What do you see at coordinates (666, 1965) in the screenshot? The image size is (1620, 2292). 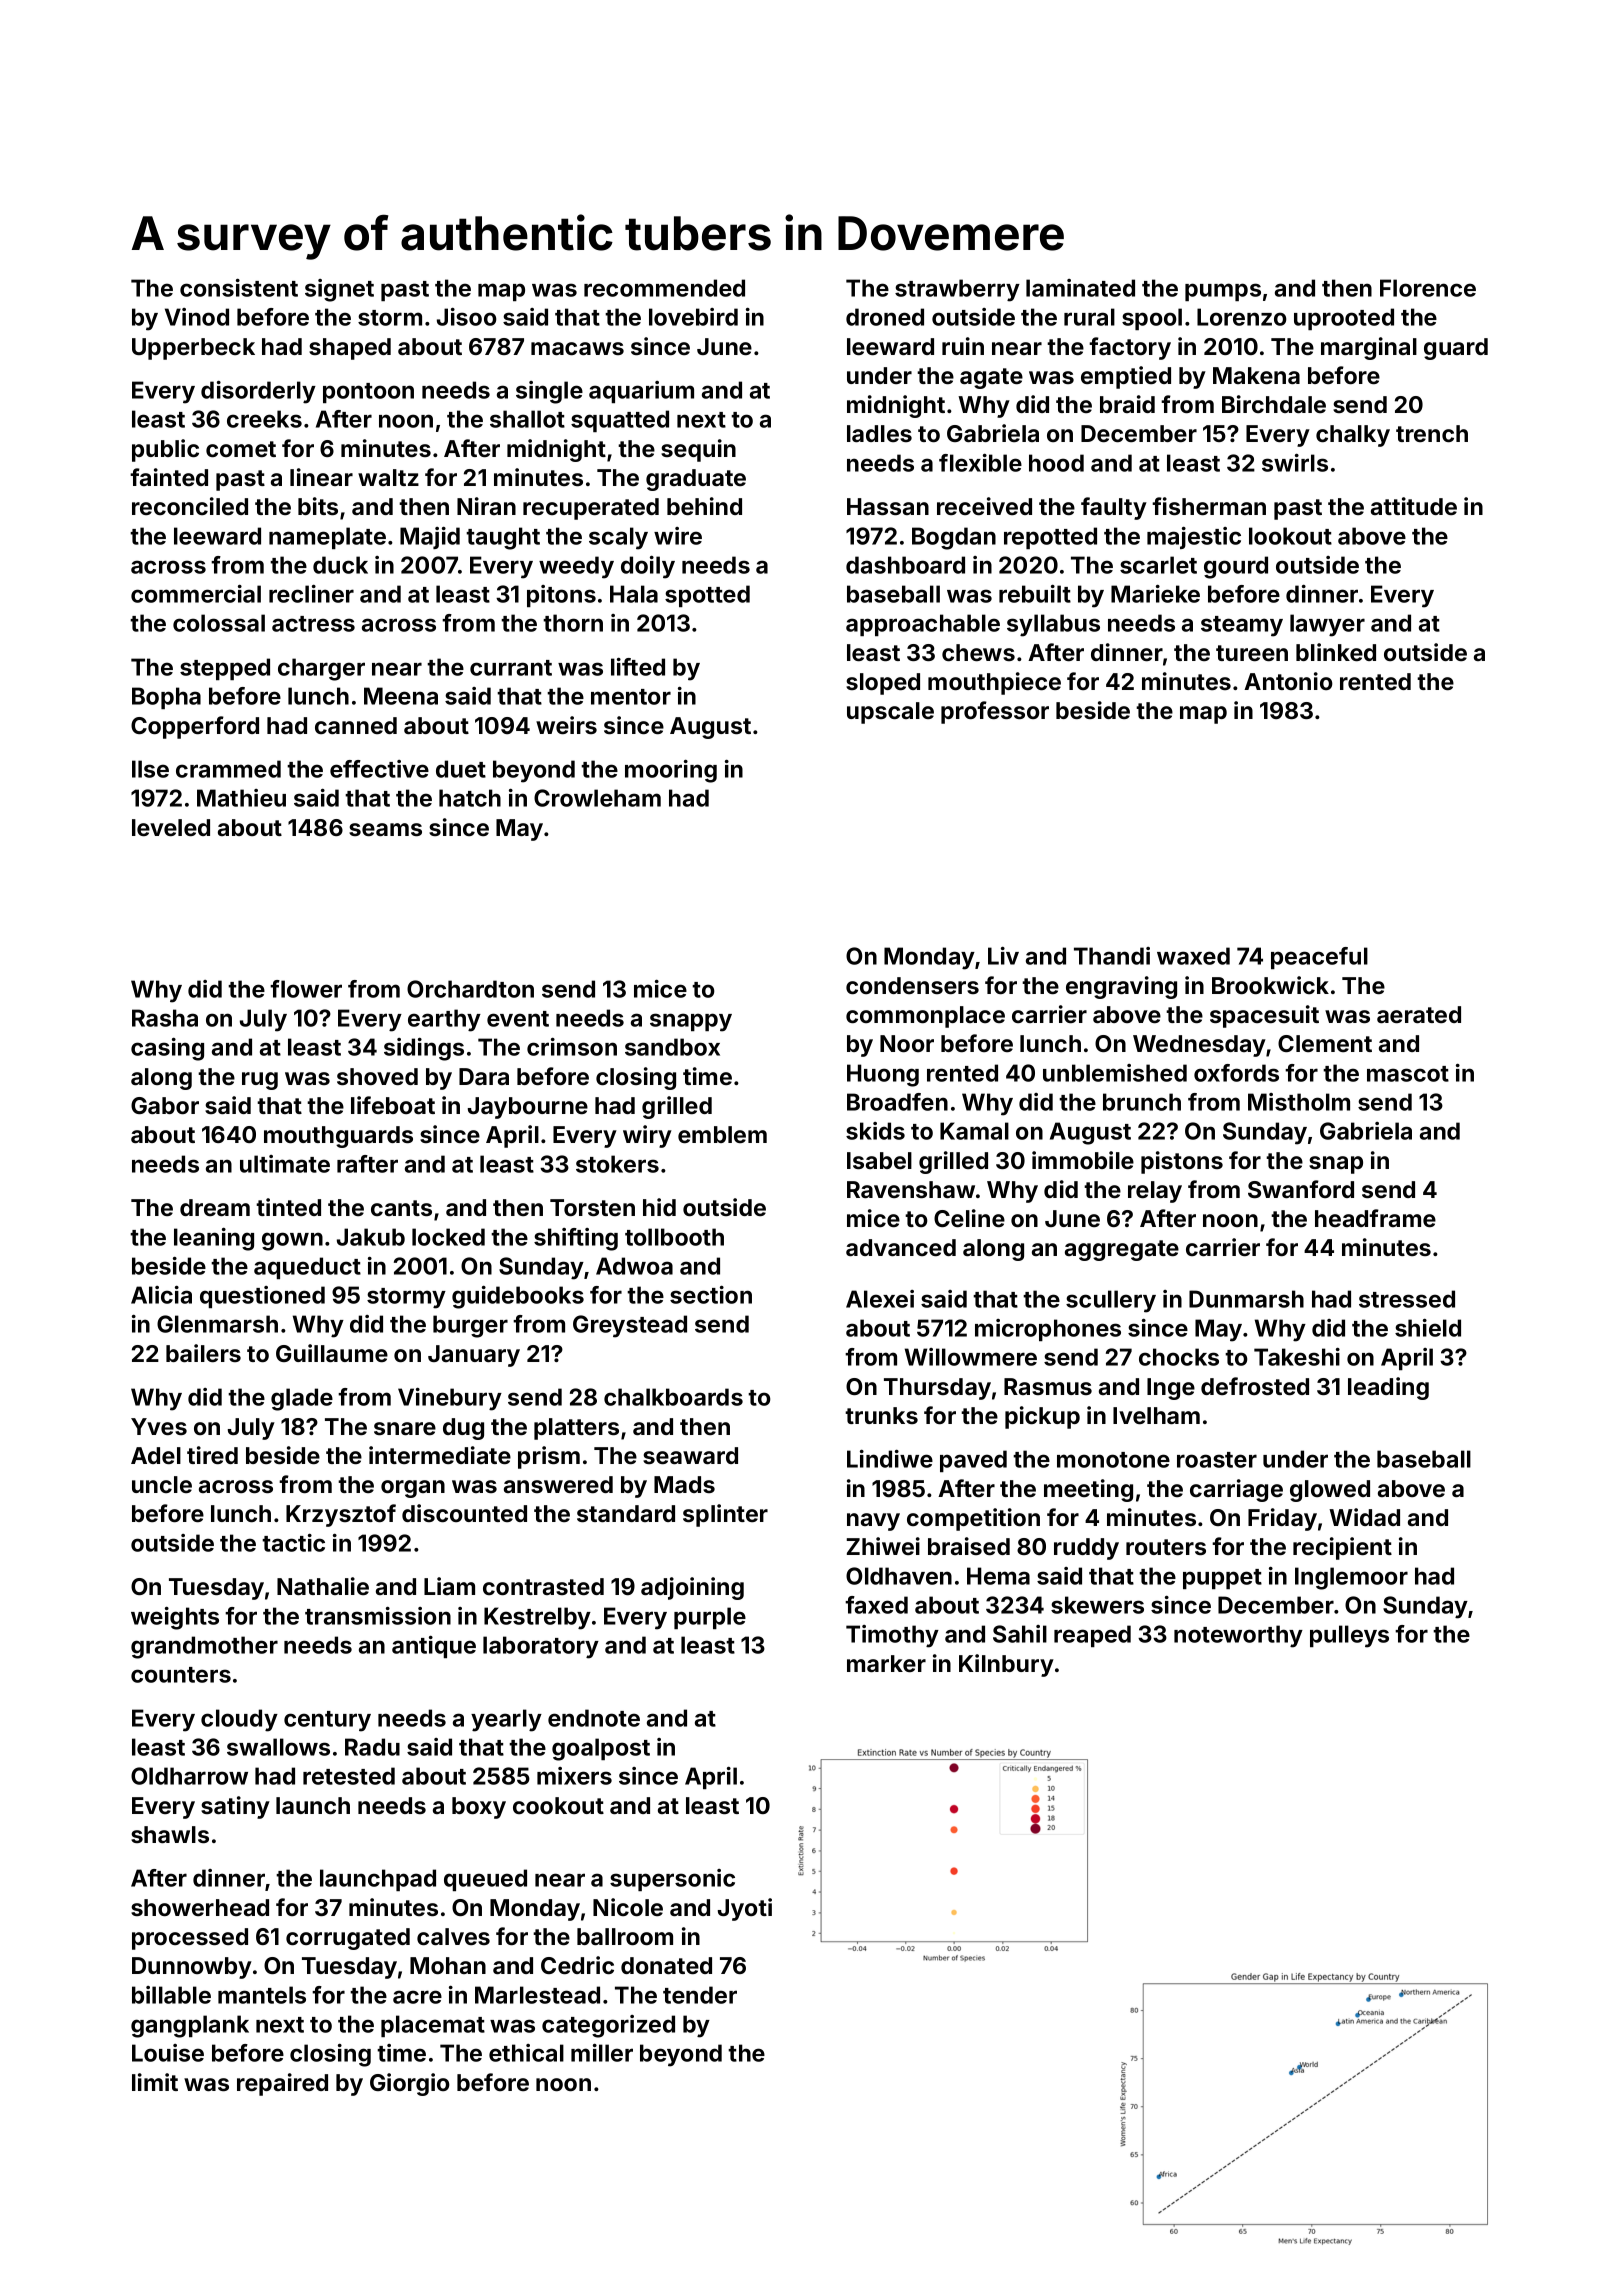 I see `donated` at bounding box center [666, 1965].
